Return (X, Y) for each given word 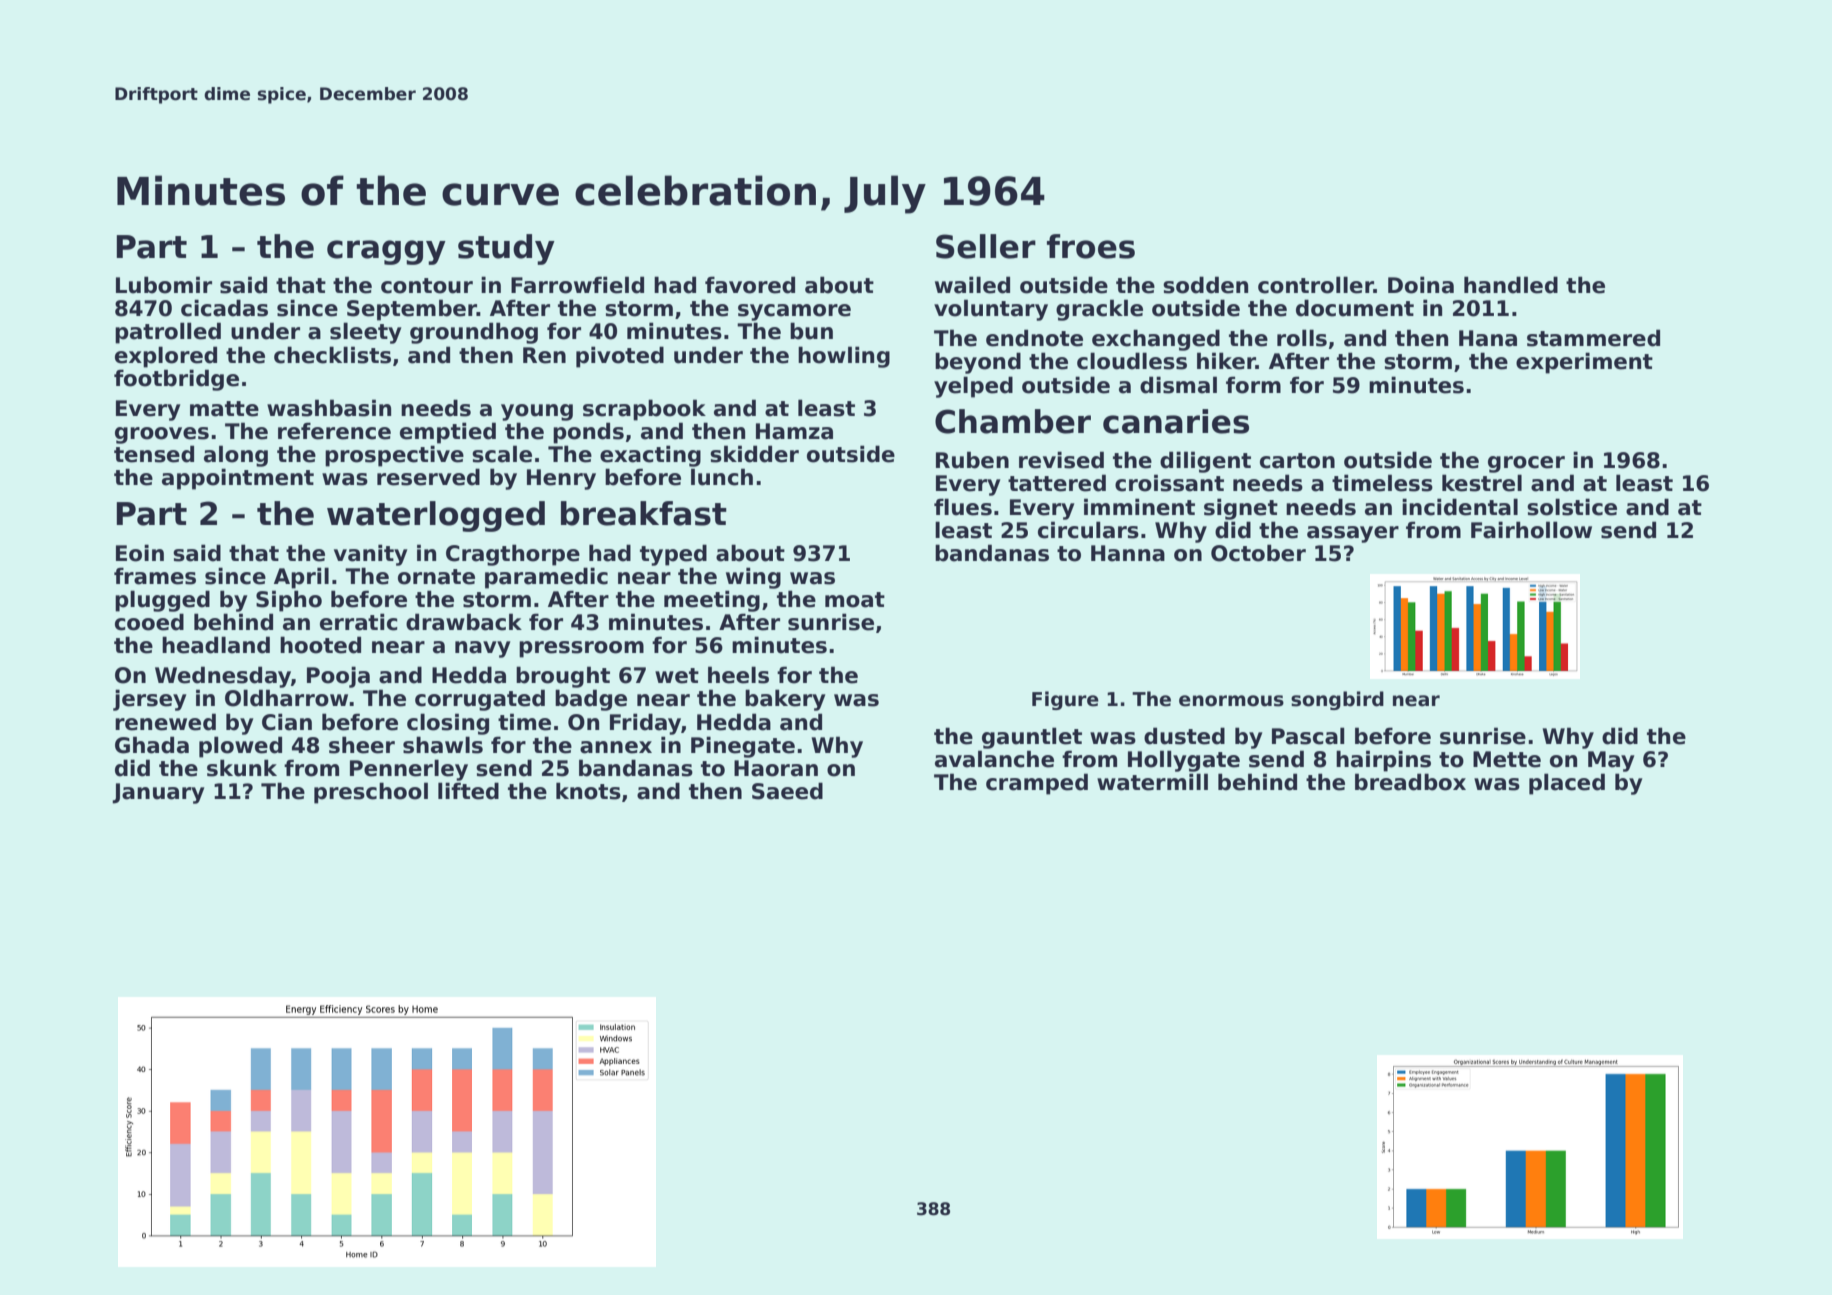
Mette (1507, 759)
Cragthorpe (513, 555)
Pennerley (409, 770)
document (1355, 308)
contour (427, 286)
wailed (972, 285)
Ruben (972, 460)
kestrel (1482, 483)
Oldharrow (286, 698)
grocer (1526, 464)
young (537, 412)
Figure (1065, 700)
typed (673, 555)
